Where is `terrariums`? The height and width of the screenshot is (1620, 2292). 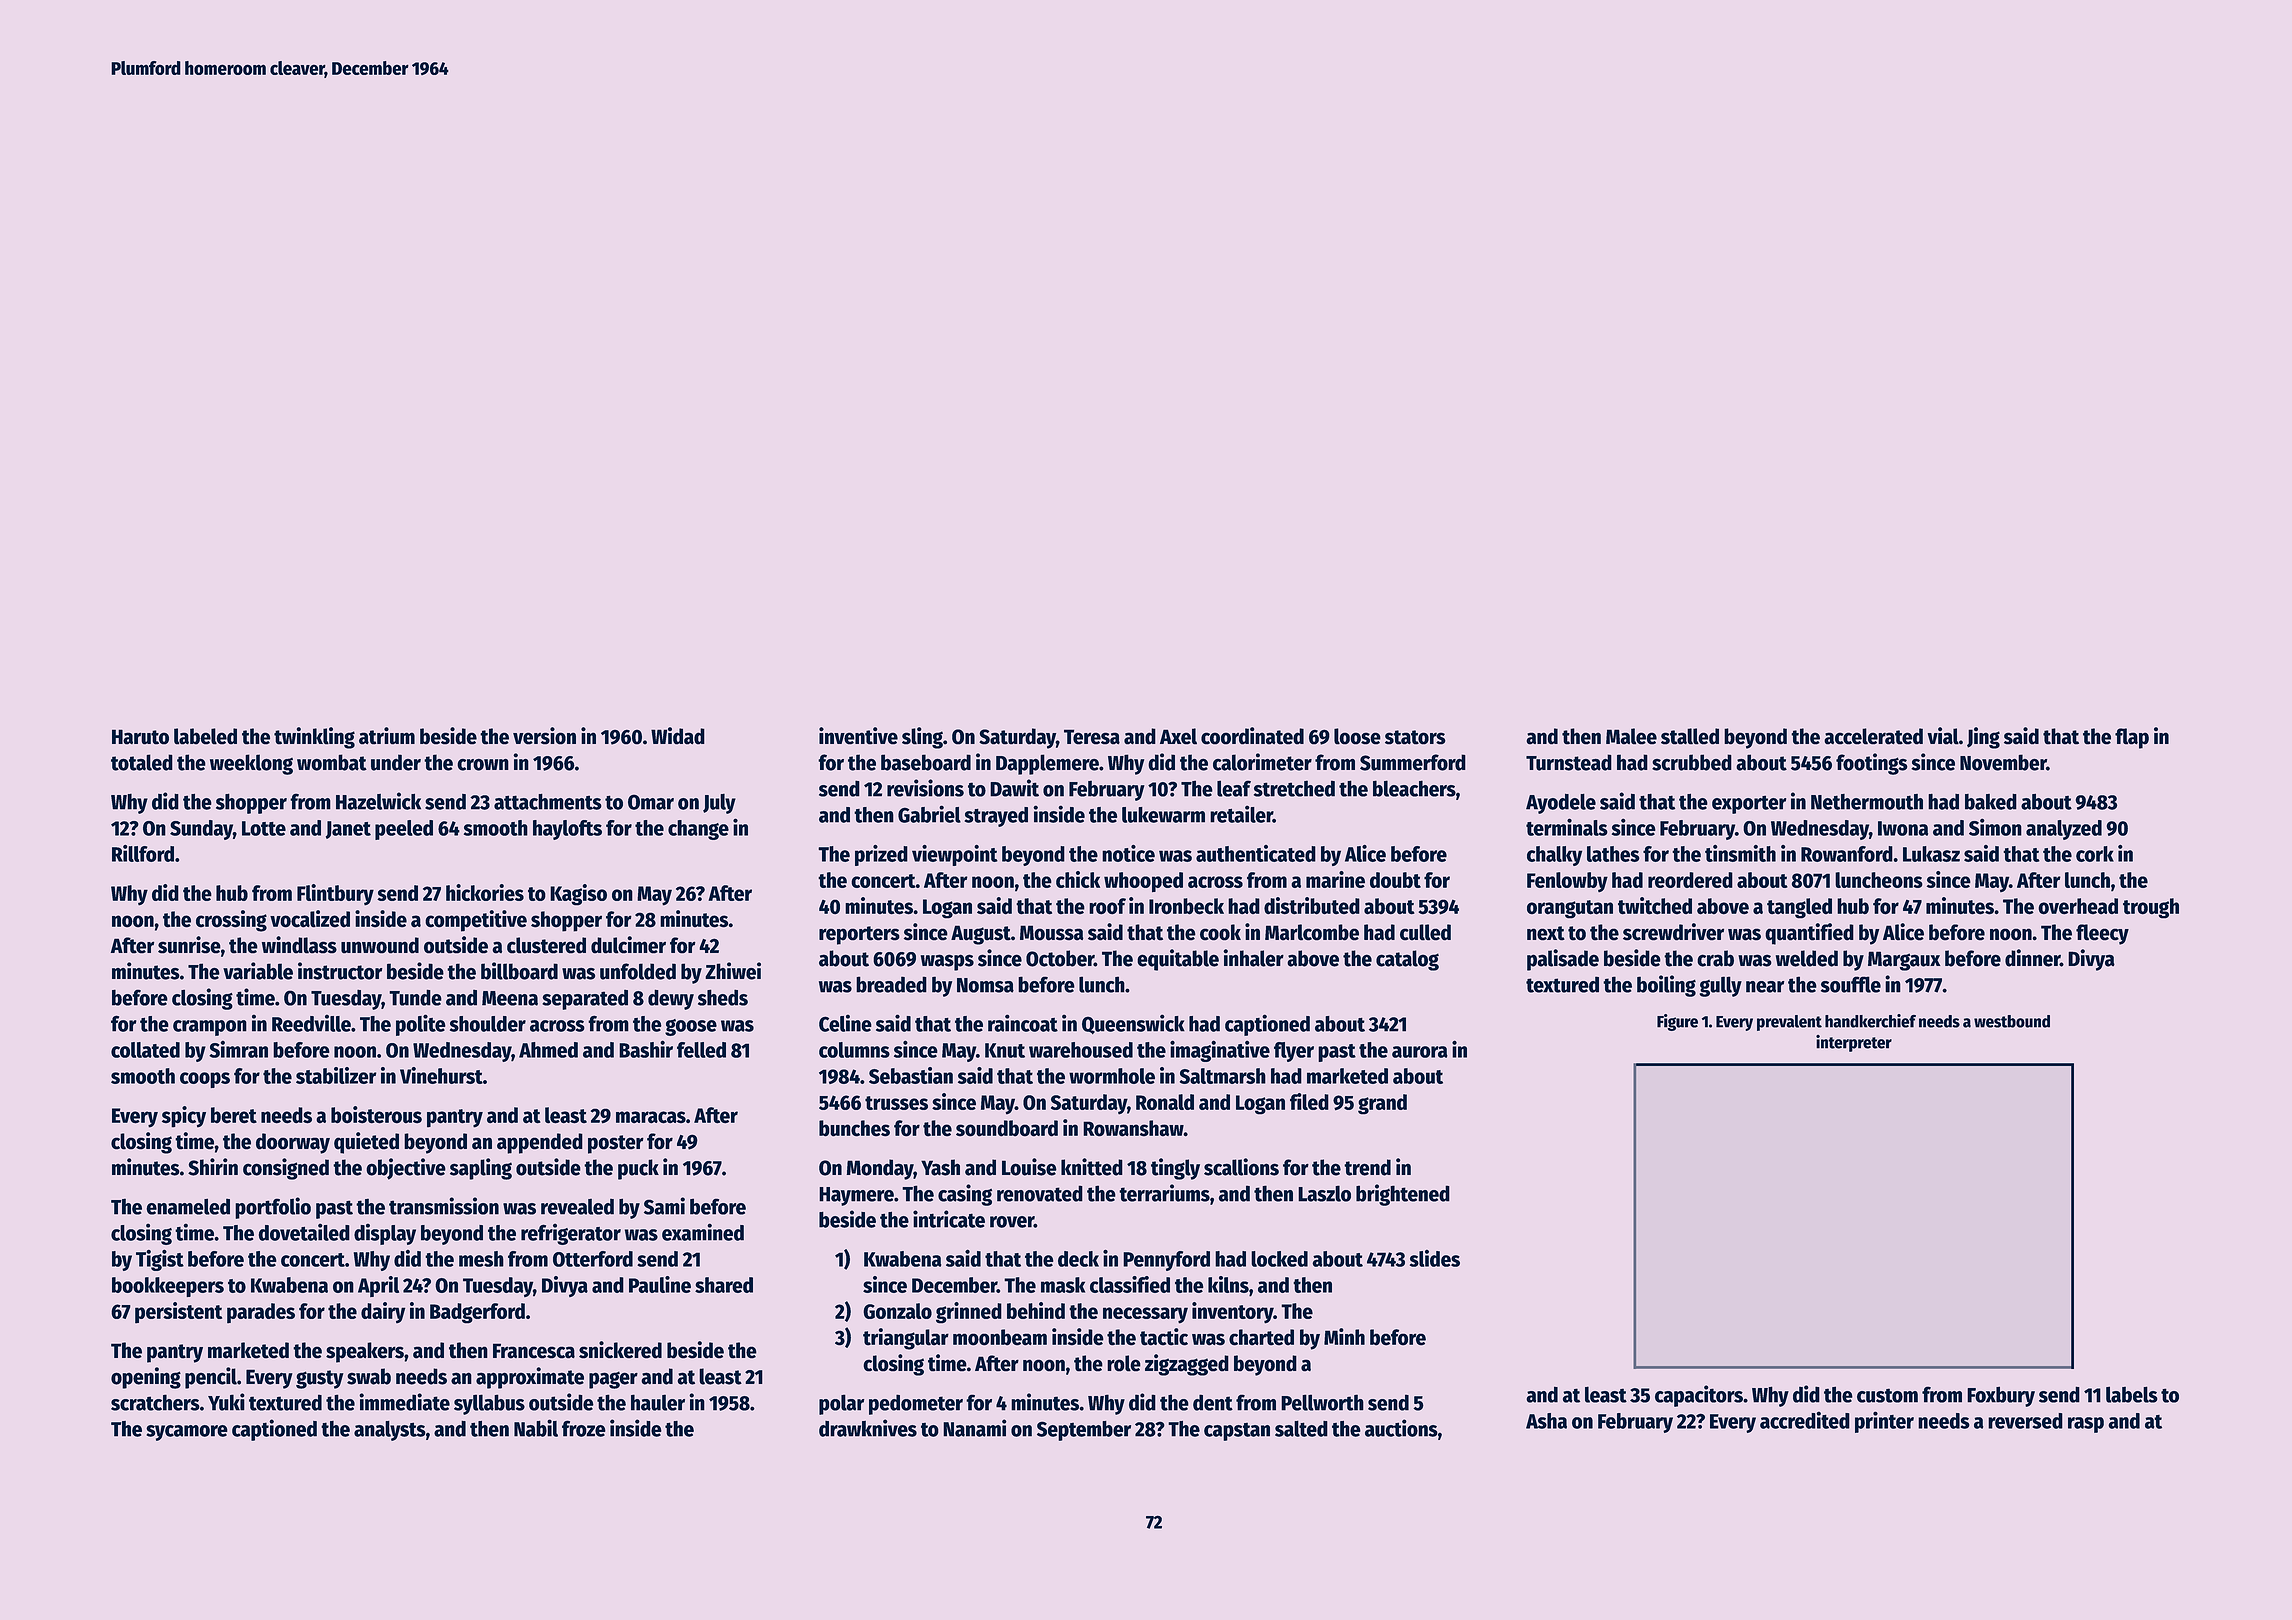 terrariums is located at coordinates (1164, 1193).
